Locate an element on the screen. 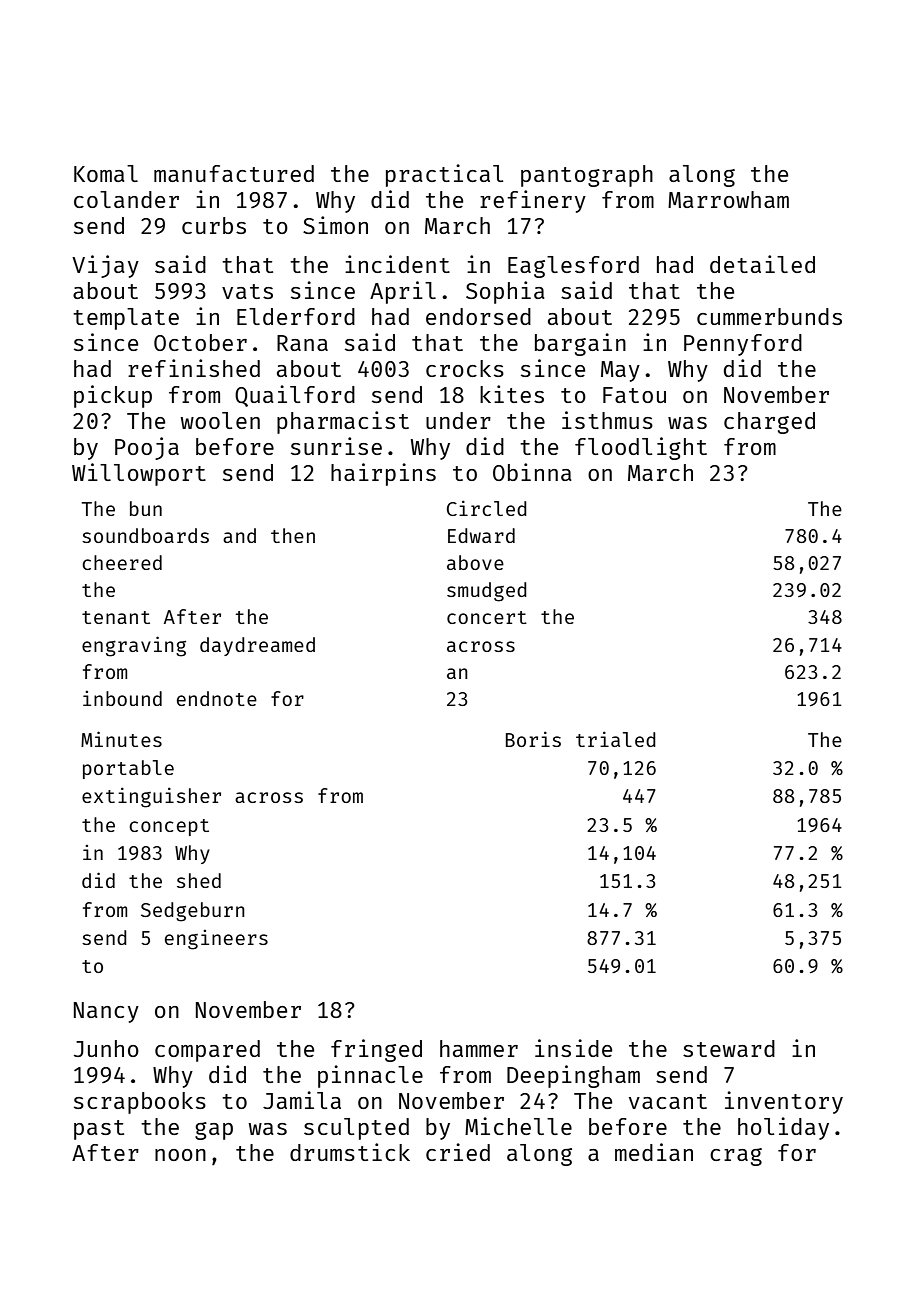  gap is located at coordinates (214, 1131).
